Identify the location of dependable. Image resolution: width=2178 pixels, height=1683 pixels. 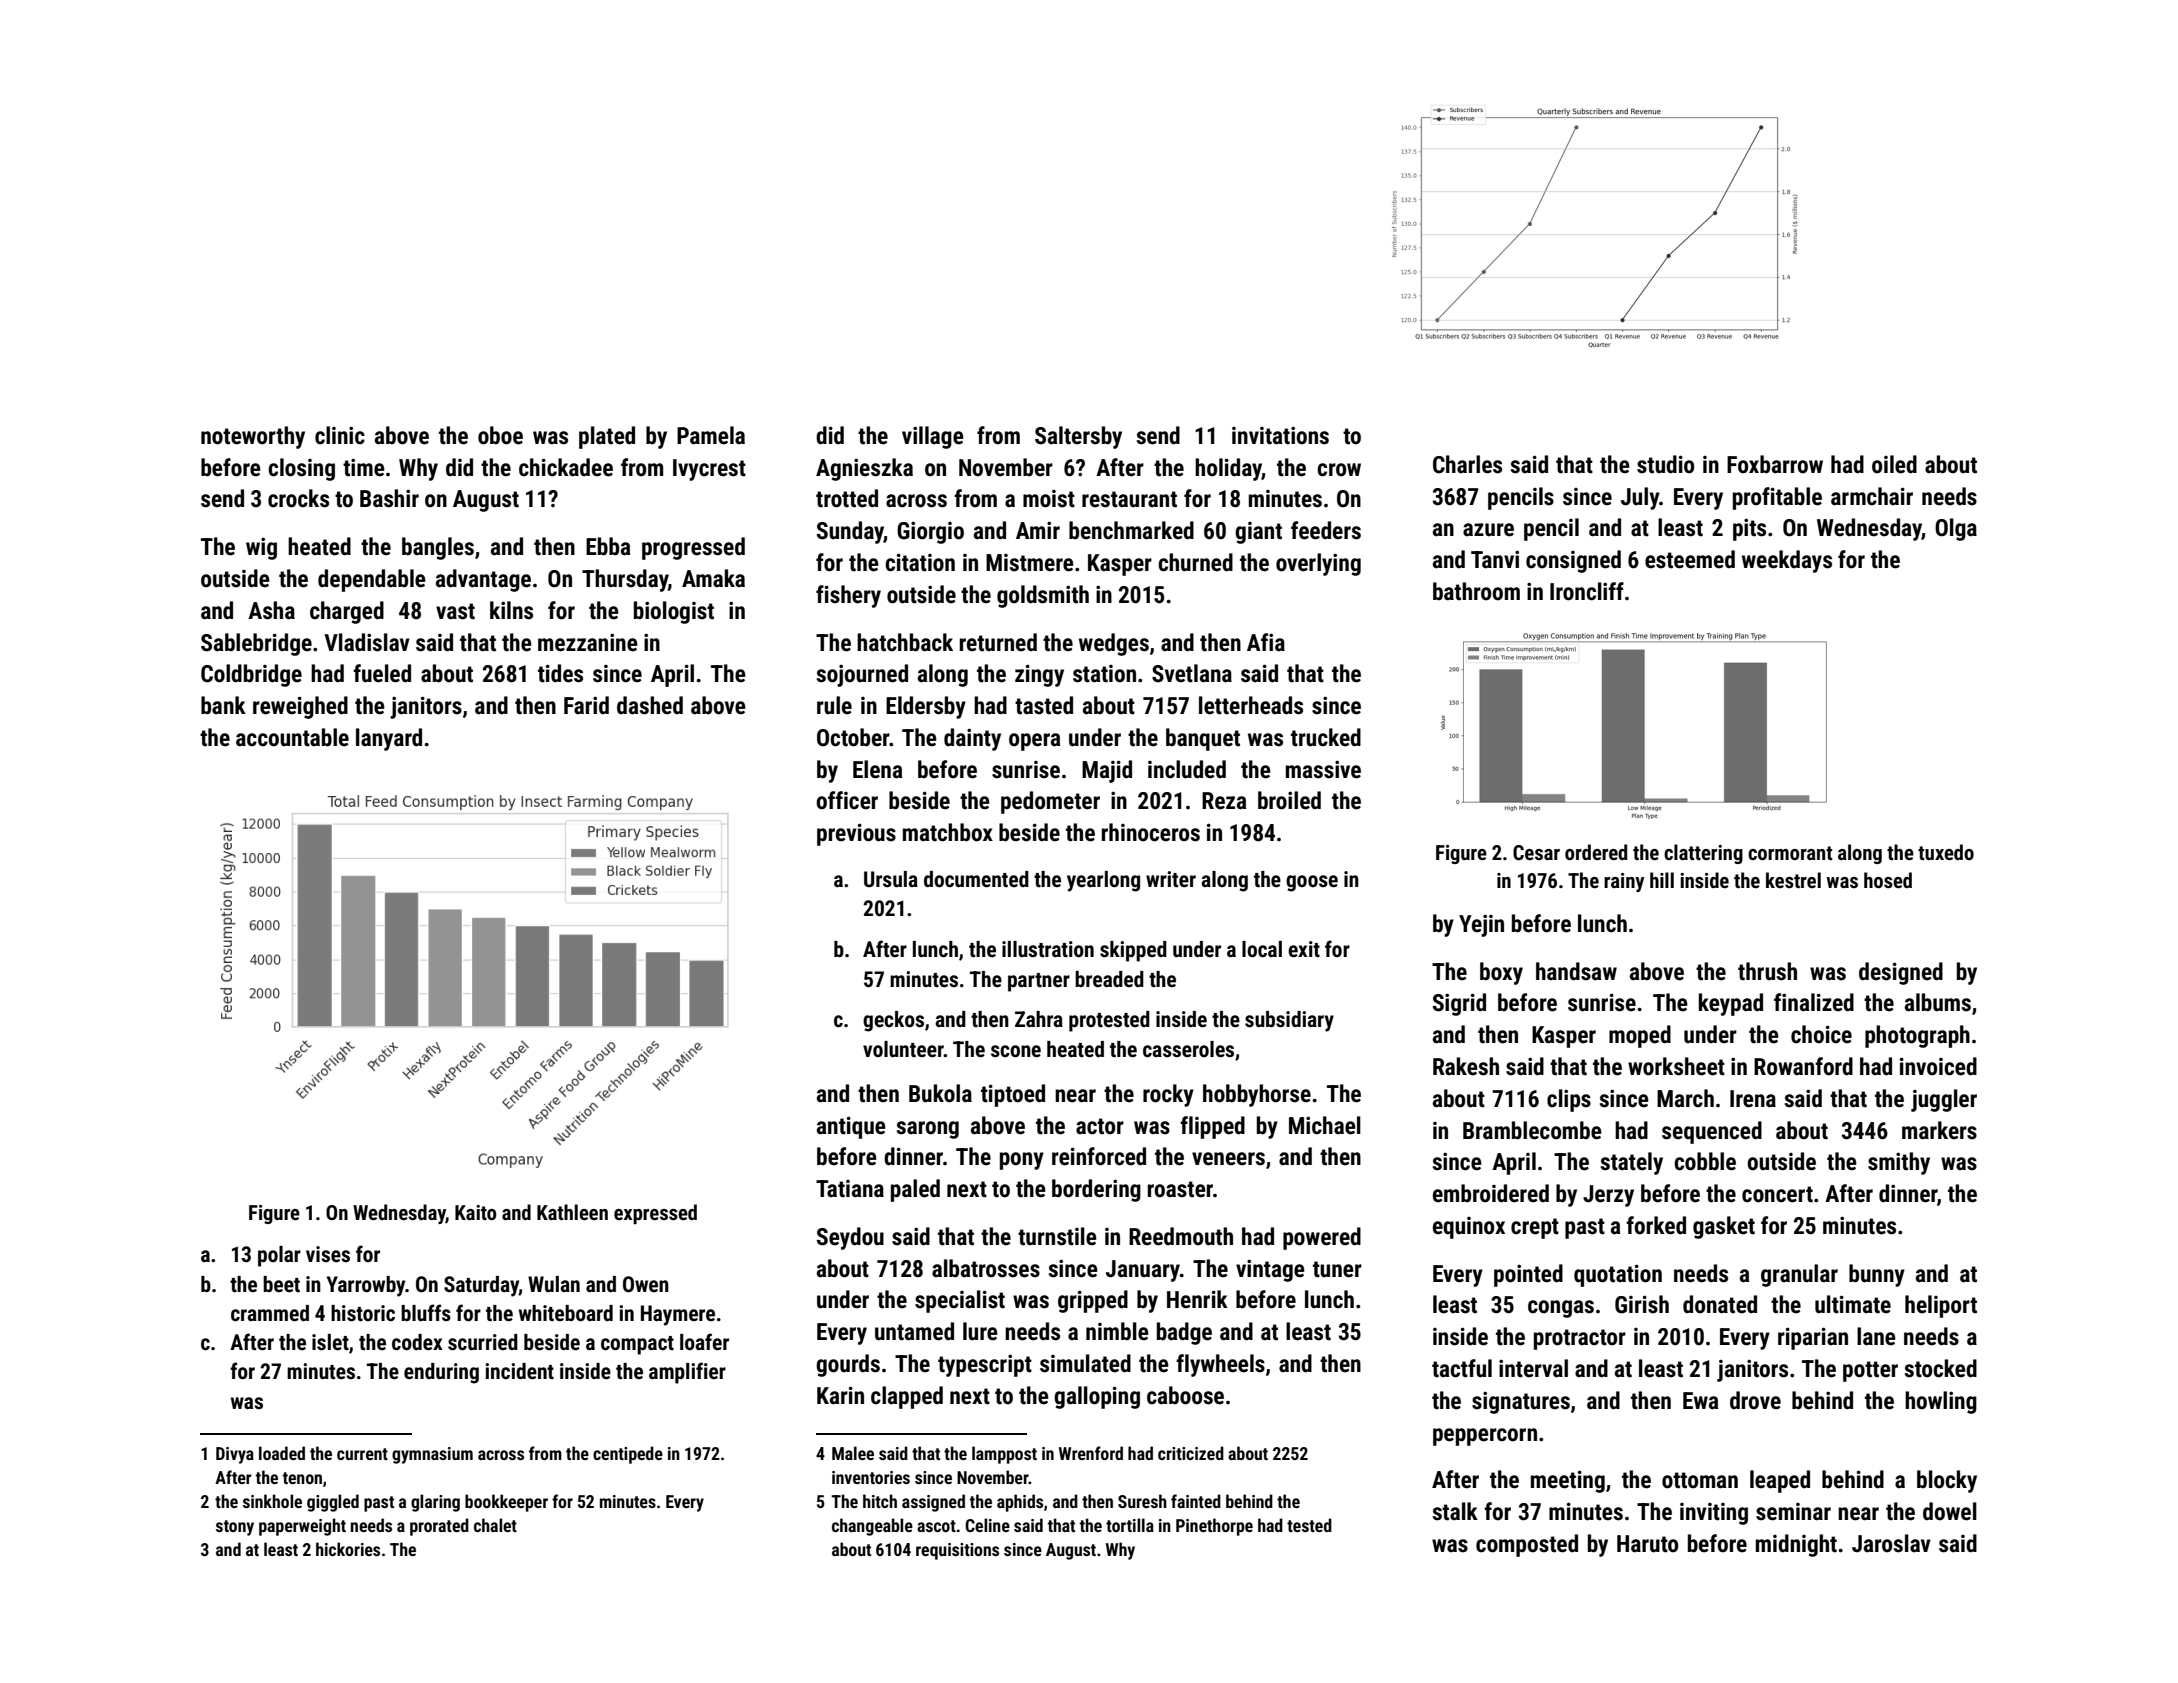
(372, 580).
